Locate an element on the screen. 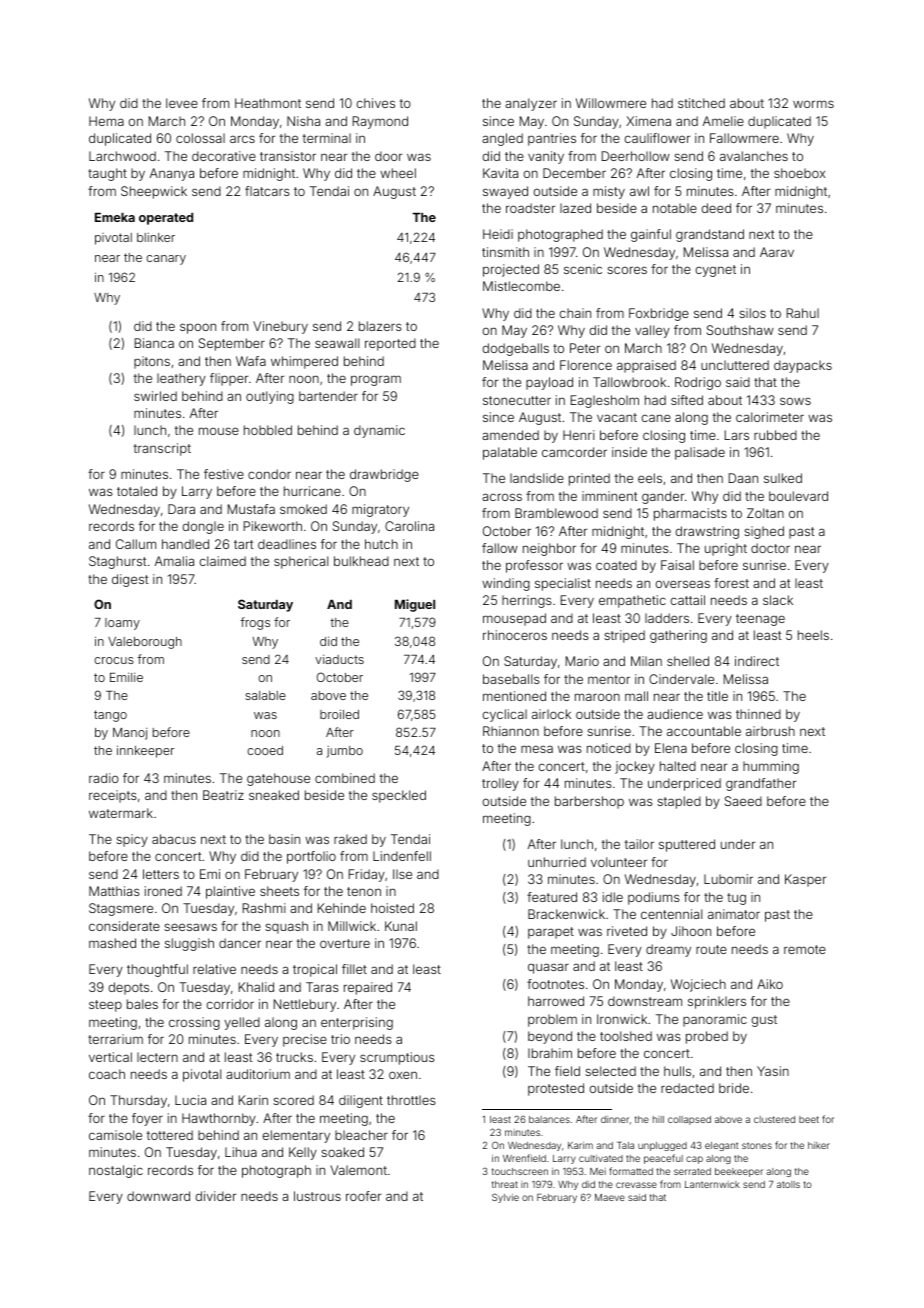 Image resolution: width=924 pixels, height=1308 pixels. grandfather is located at coordinates (761, 784).
